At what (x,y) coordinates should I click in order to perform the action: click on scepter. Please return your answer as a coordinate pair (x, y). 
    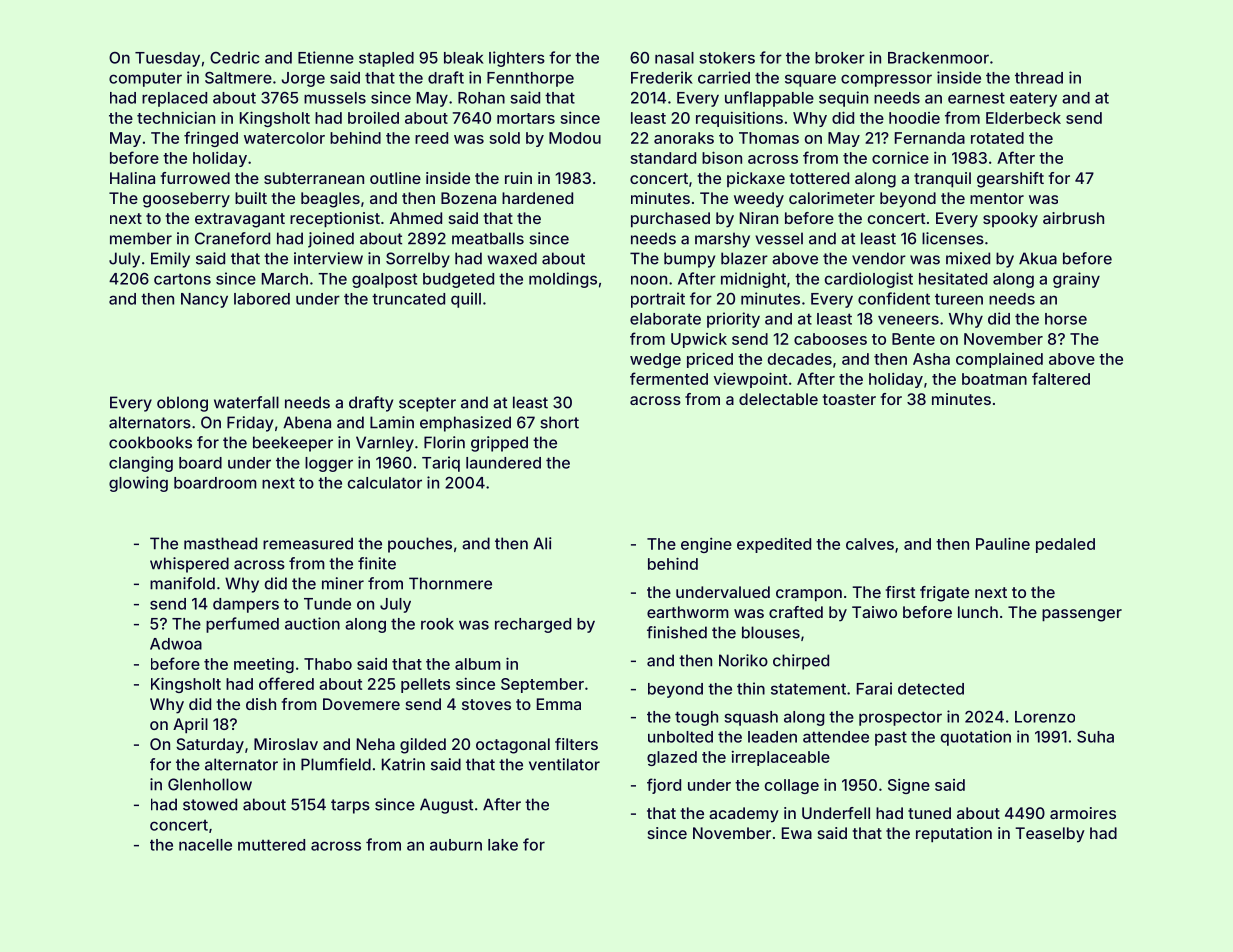
    Looking at the image, I should click on (427, 404).
